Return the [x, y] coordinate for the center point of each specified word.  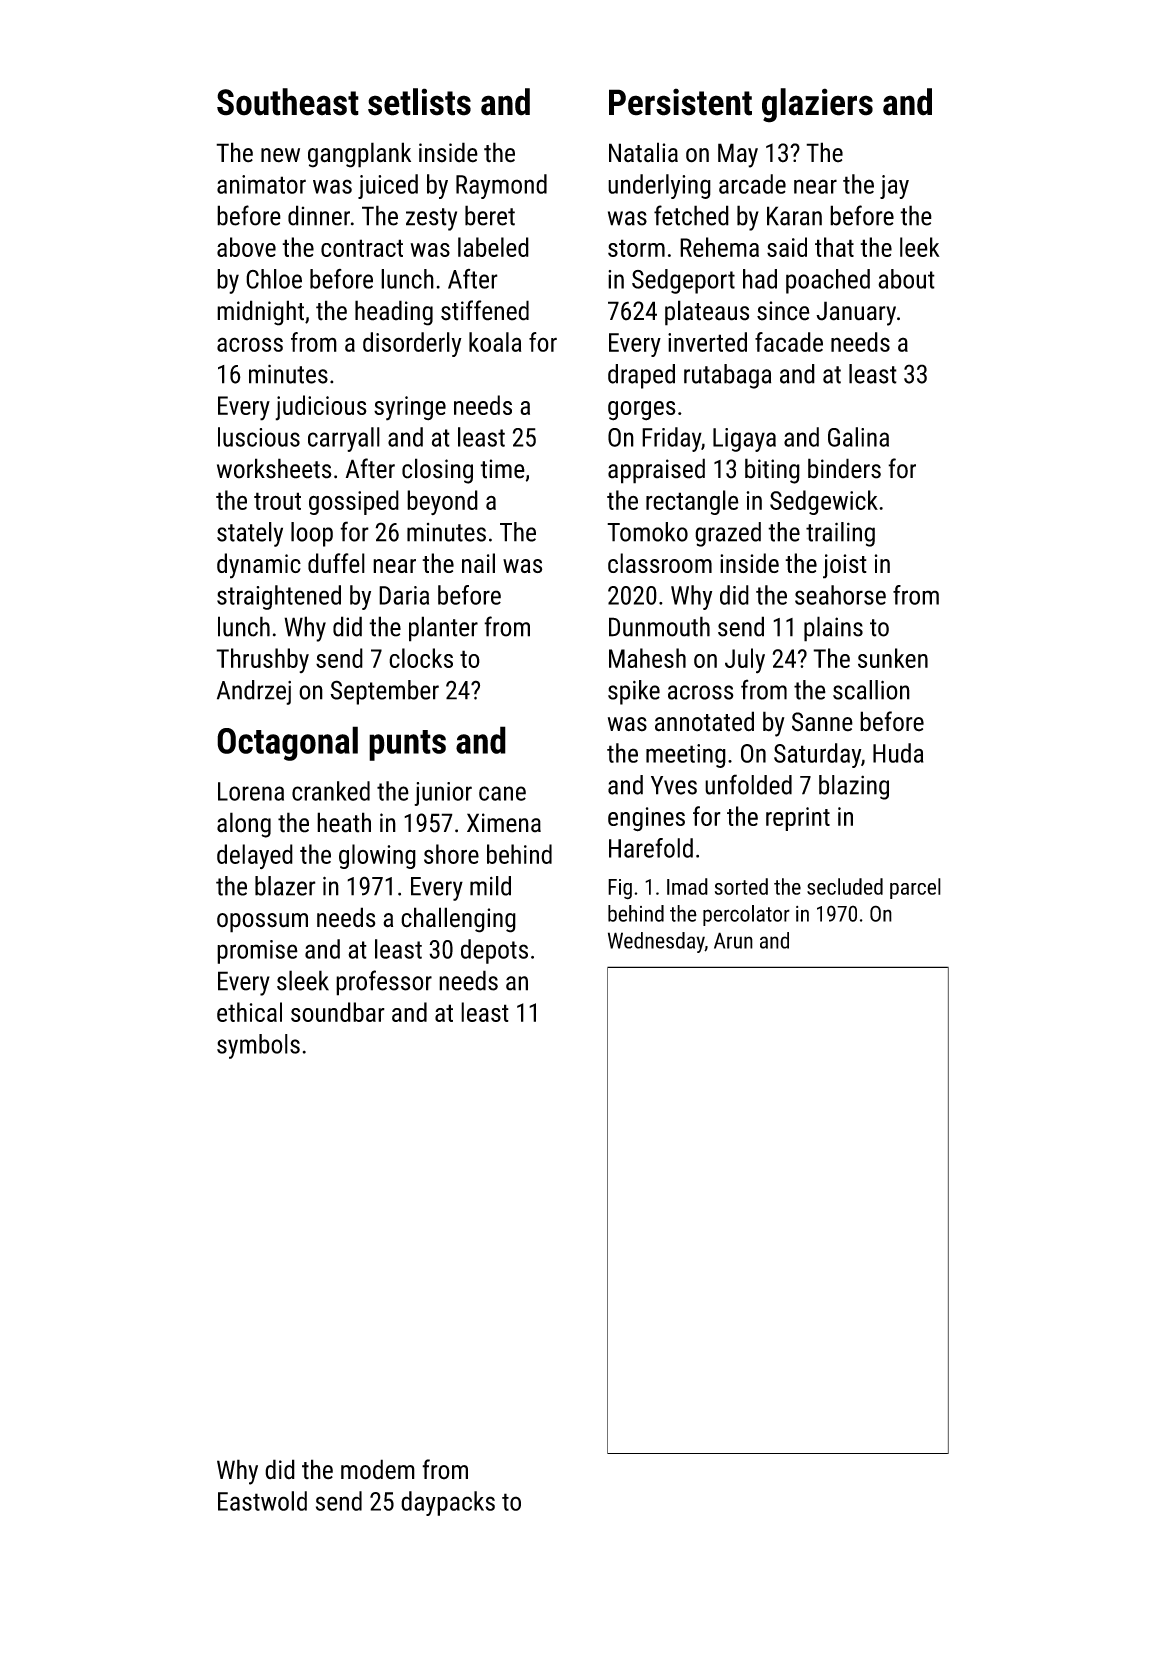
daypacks [448, 1503]
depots [494, 951]
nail [478, 563]
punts [407, 745]
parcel [915, 888]
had [760, 279]
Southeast [288, 102]
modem [378, 1469]
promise [257, 952]
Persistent [680, 102]
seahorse [840, 595]
